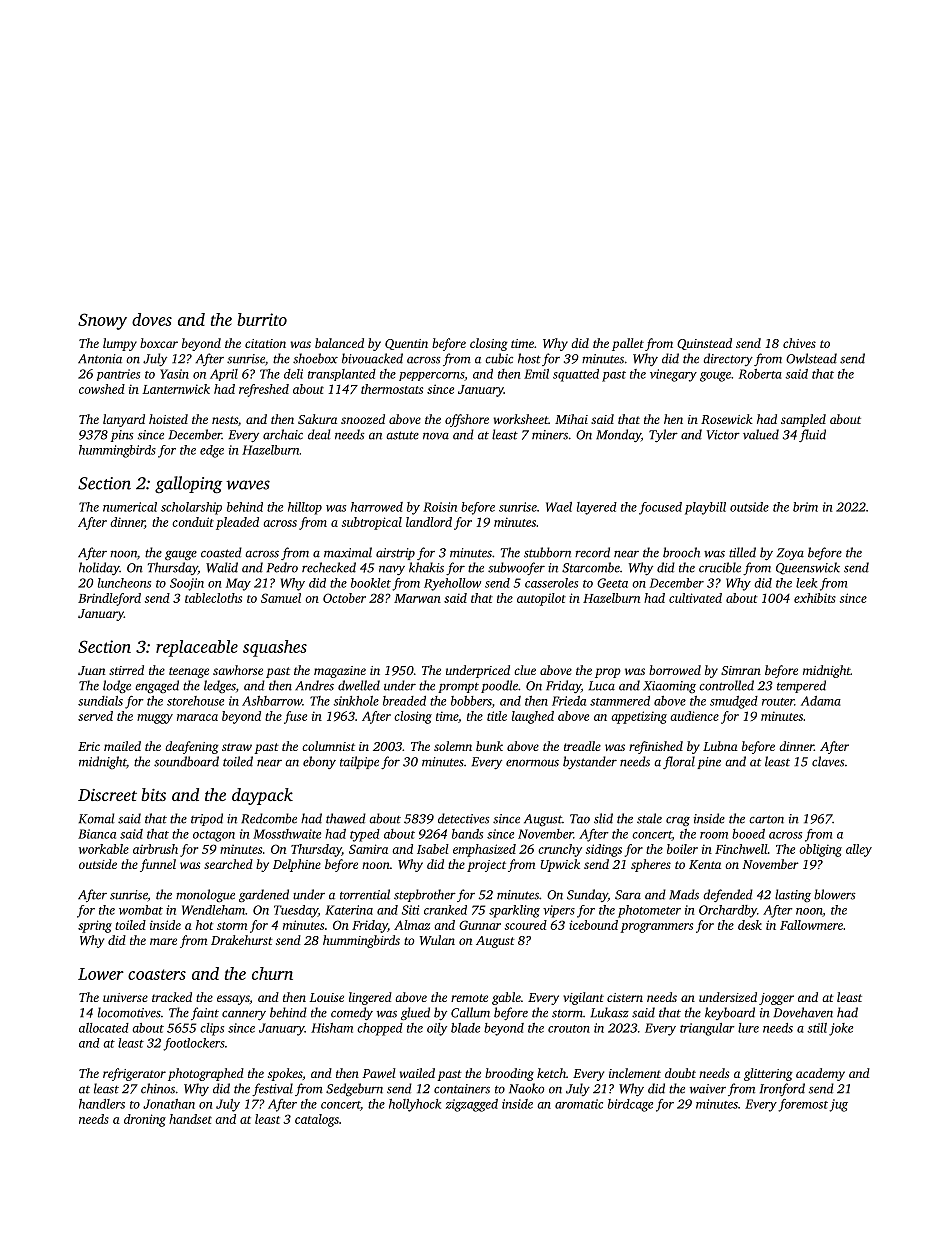 The image size is (952, 1233). Describe the element at coordinates (808, 568) in the document. I see `Queenswick` at that location.
